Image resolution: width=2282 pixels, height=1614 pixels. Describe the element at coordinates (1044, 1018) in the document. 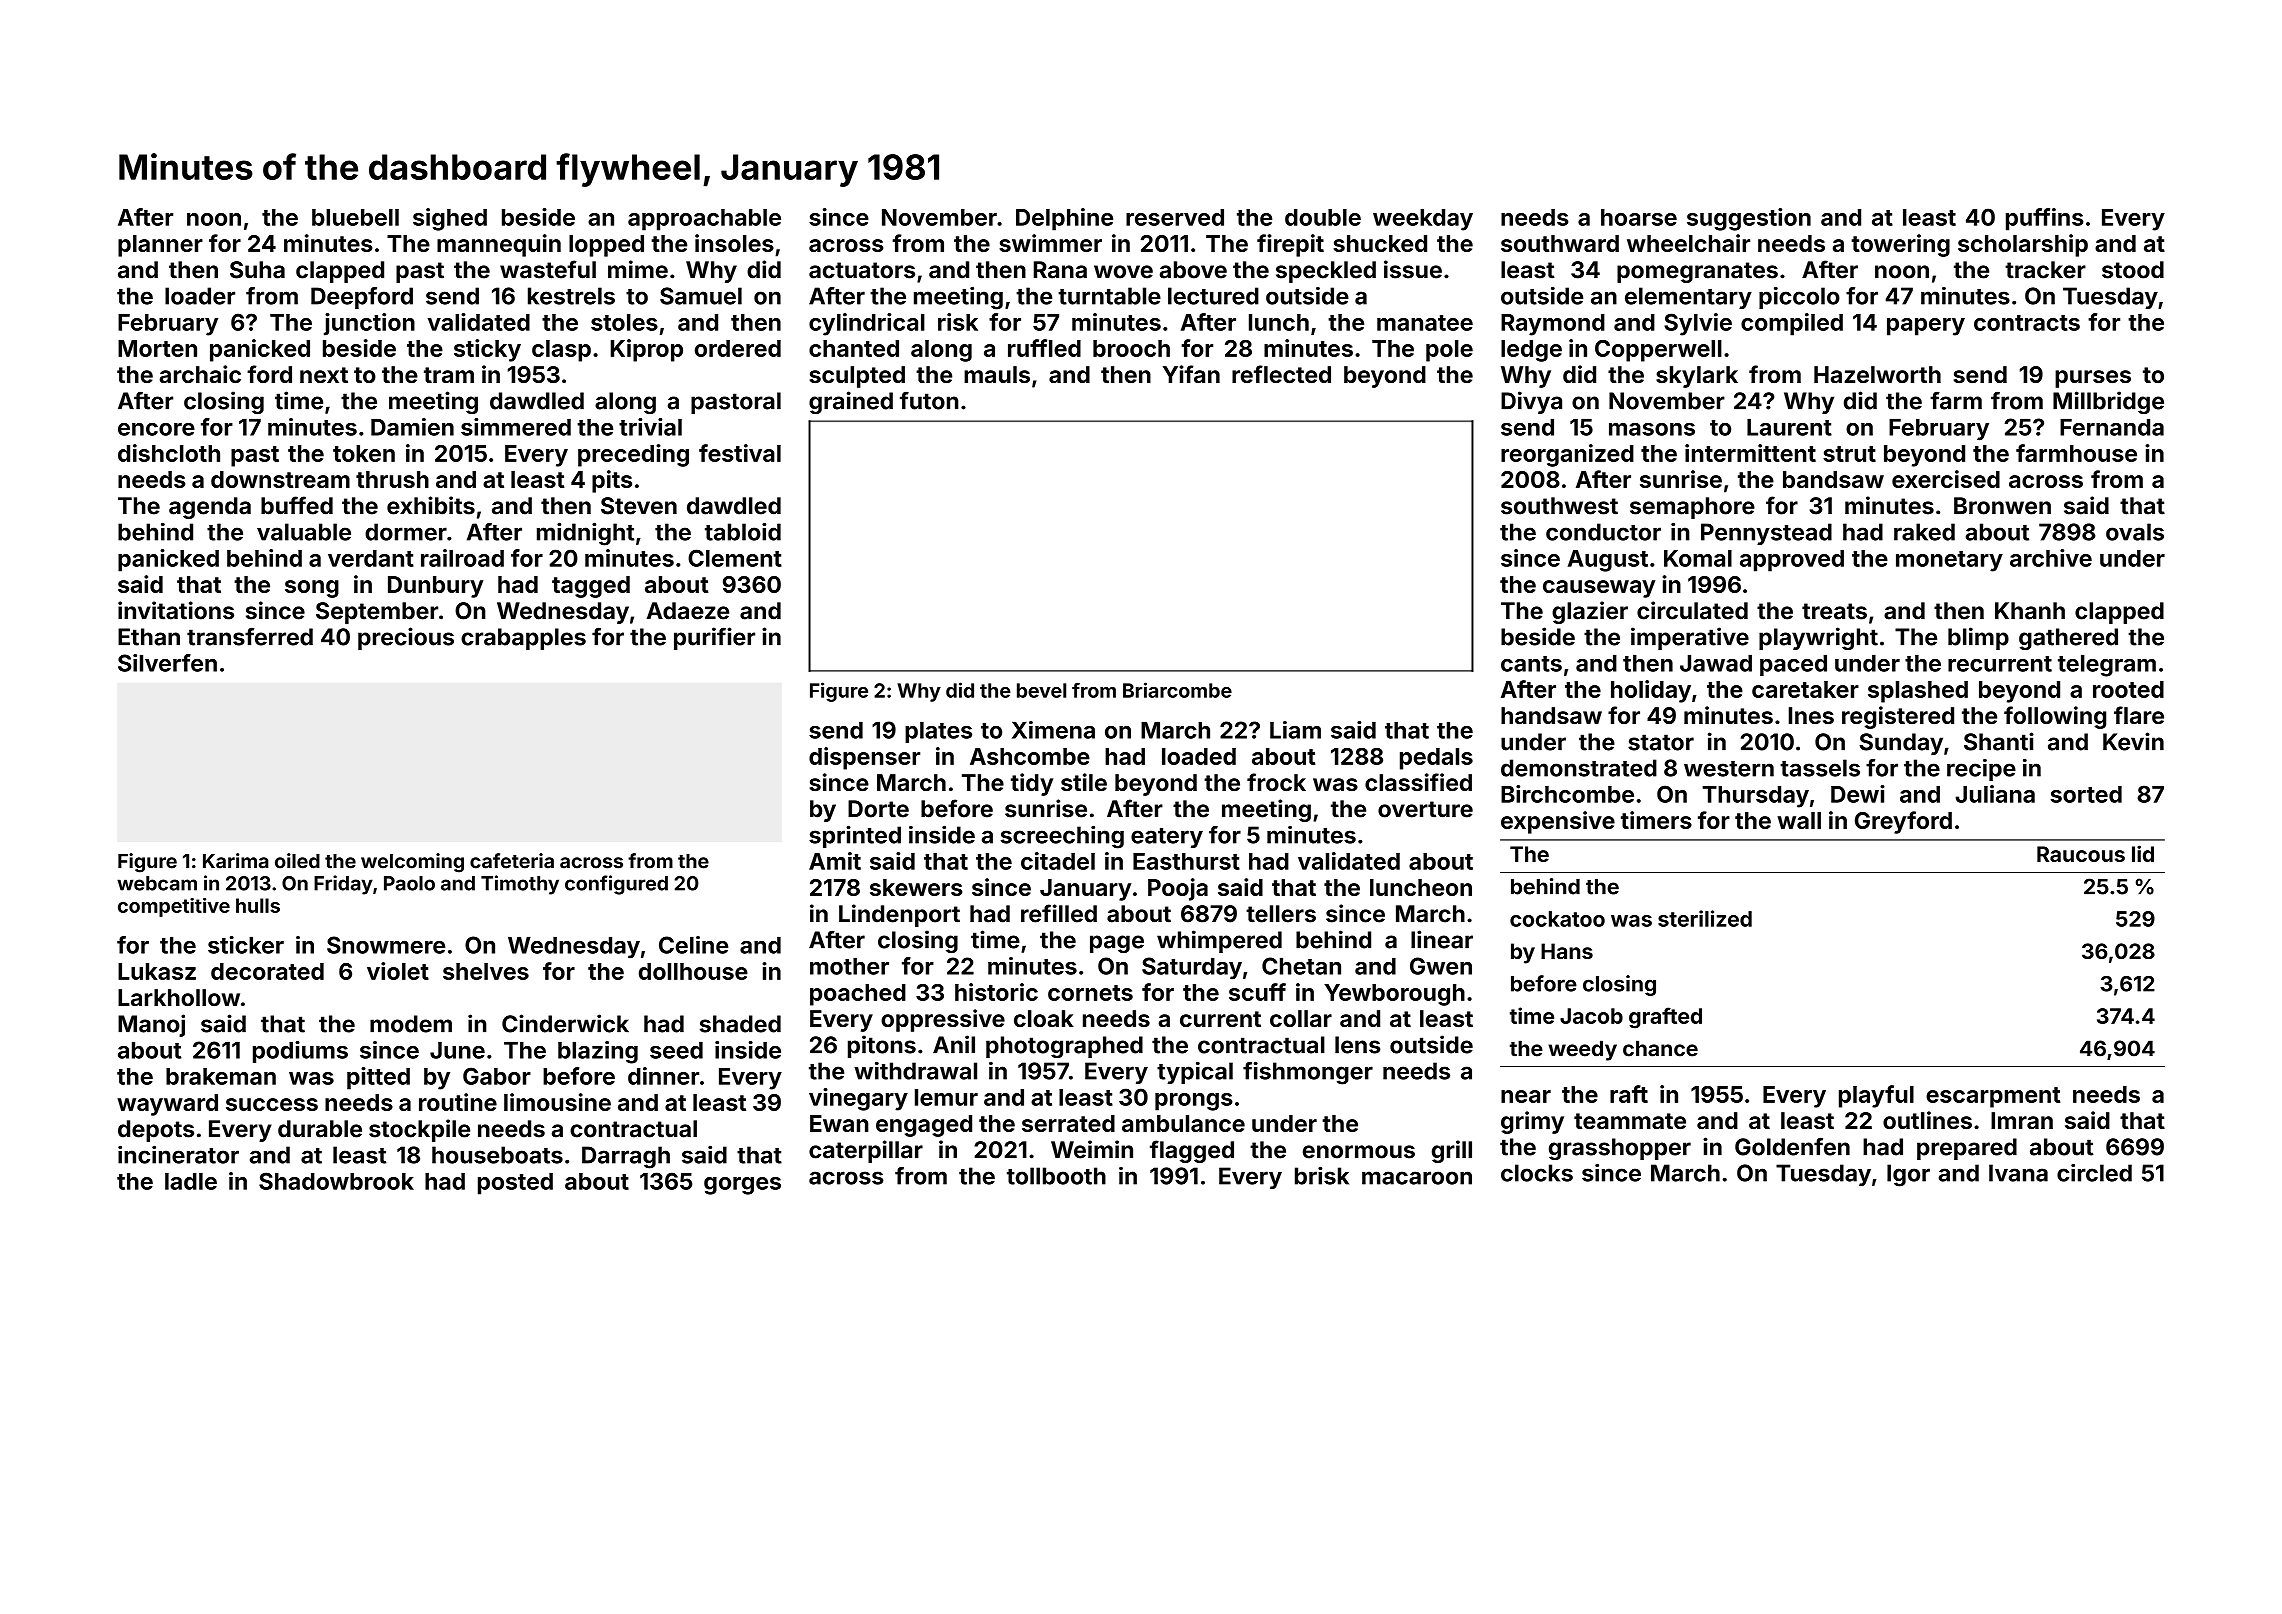

I see `cloak` at that location.
